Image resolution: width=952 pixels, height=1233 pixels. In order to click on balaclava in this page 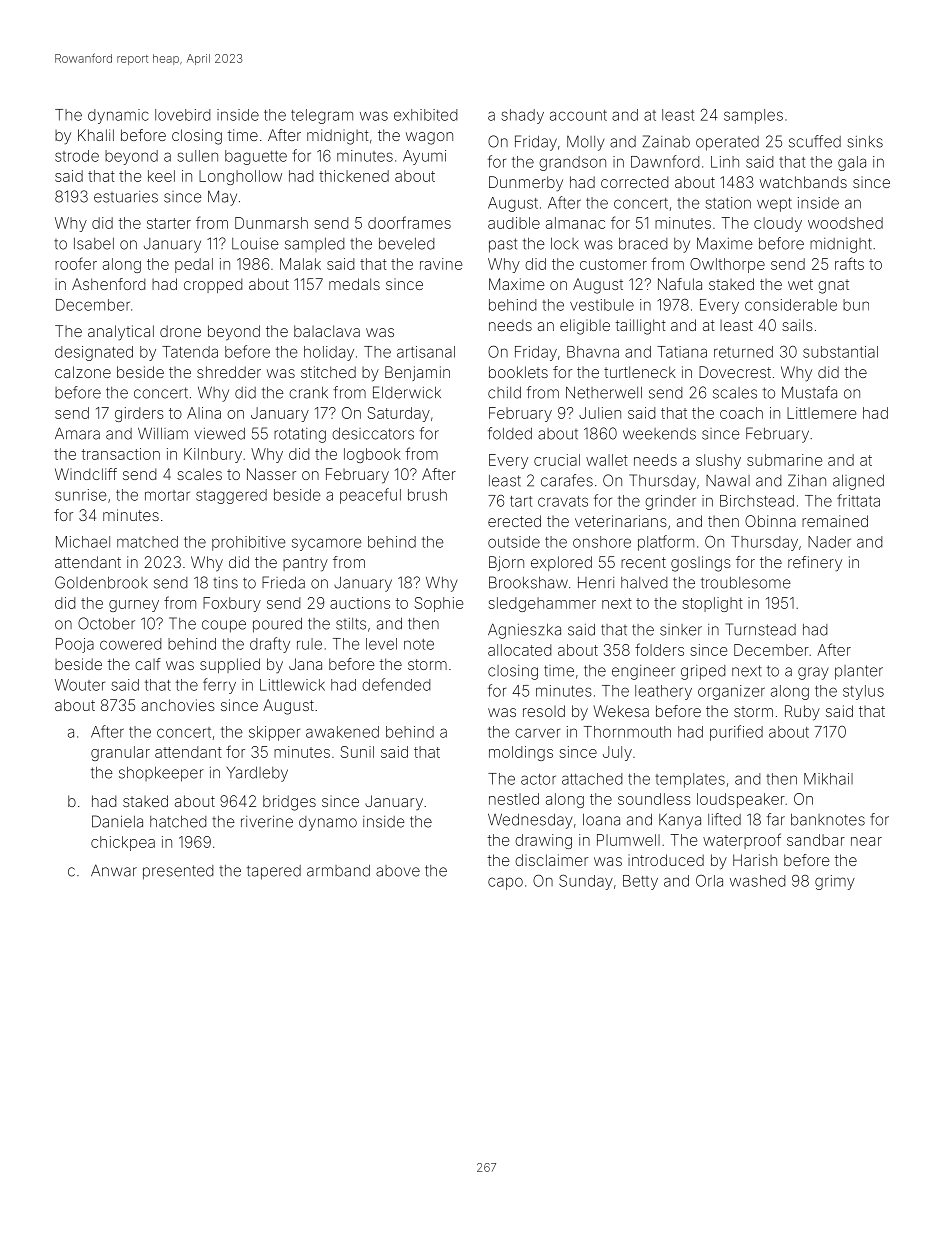, I will do `click(327, 331)`.
